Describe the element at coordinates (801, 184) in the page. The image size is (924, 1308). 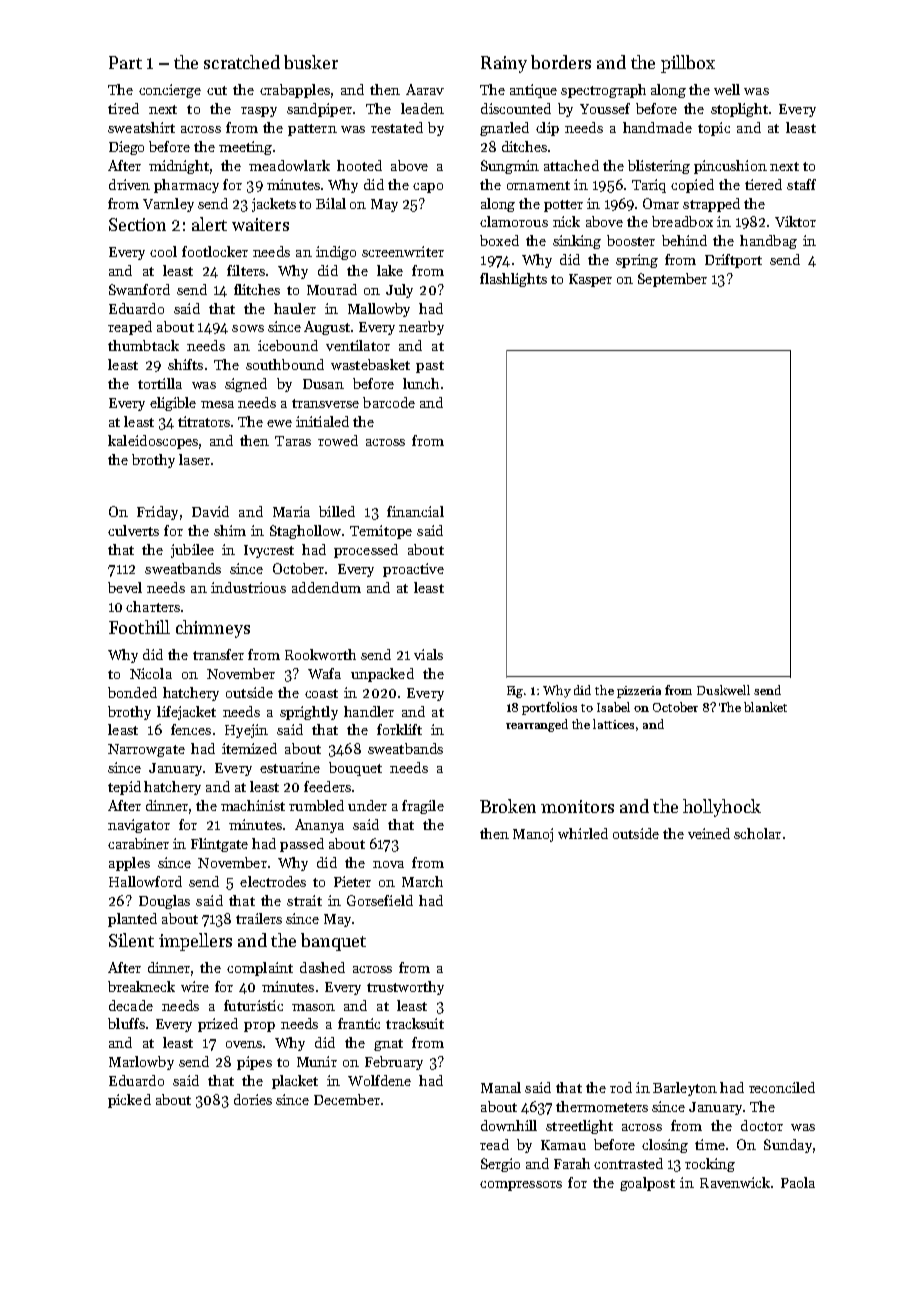
I see `staff` at that location.
